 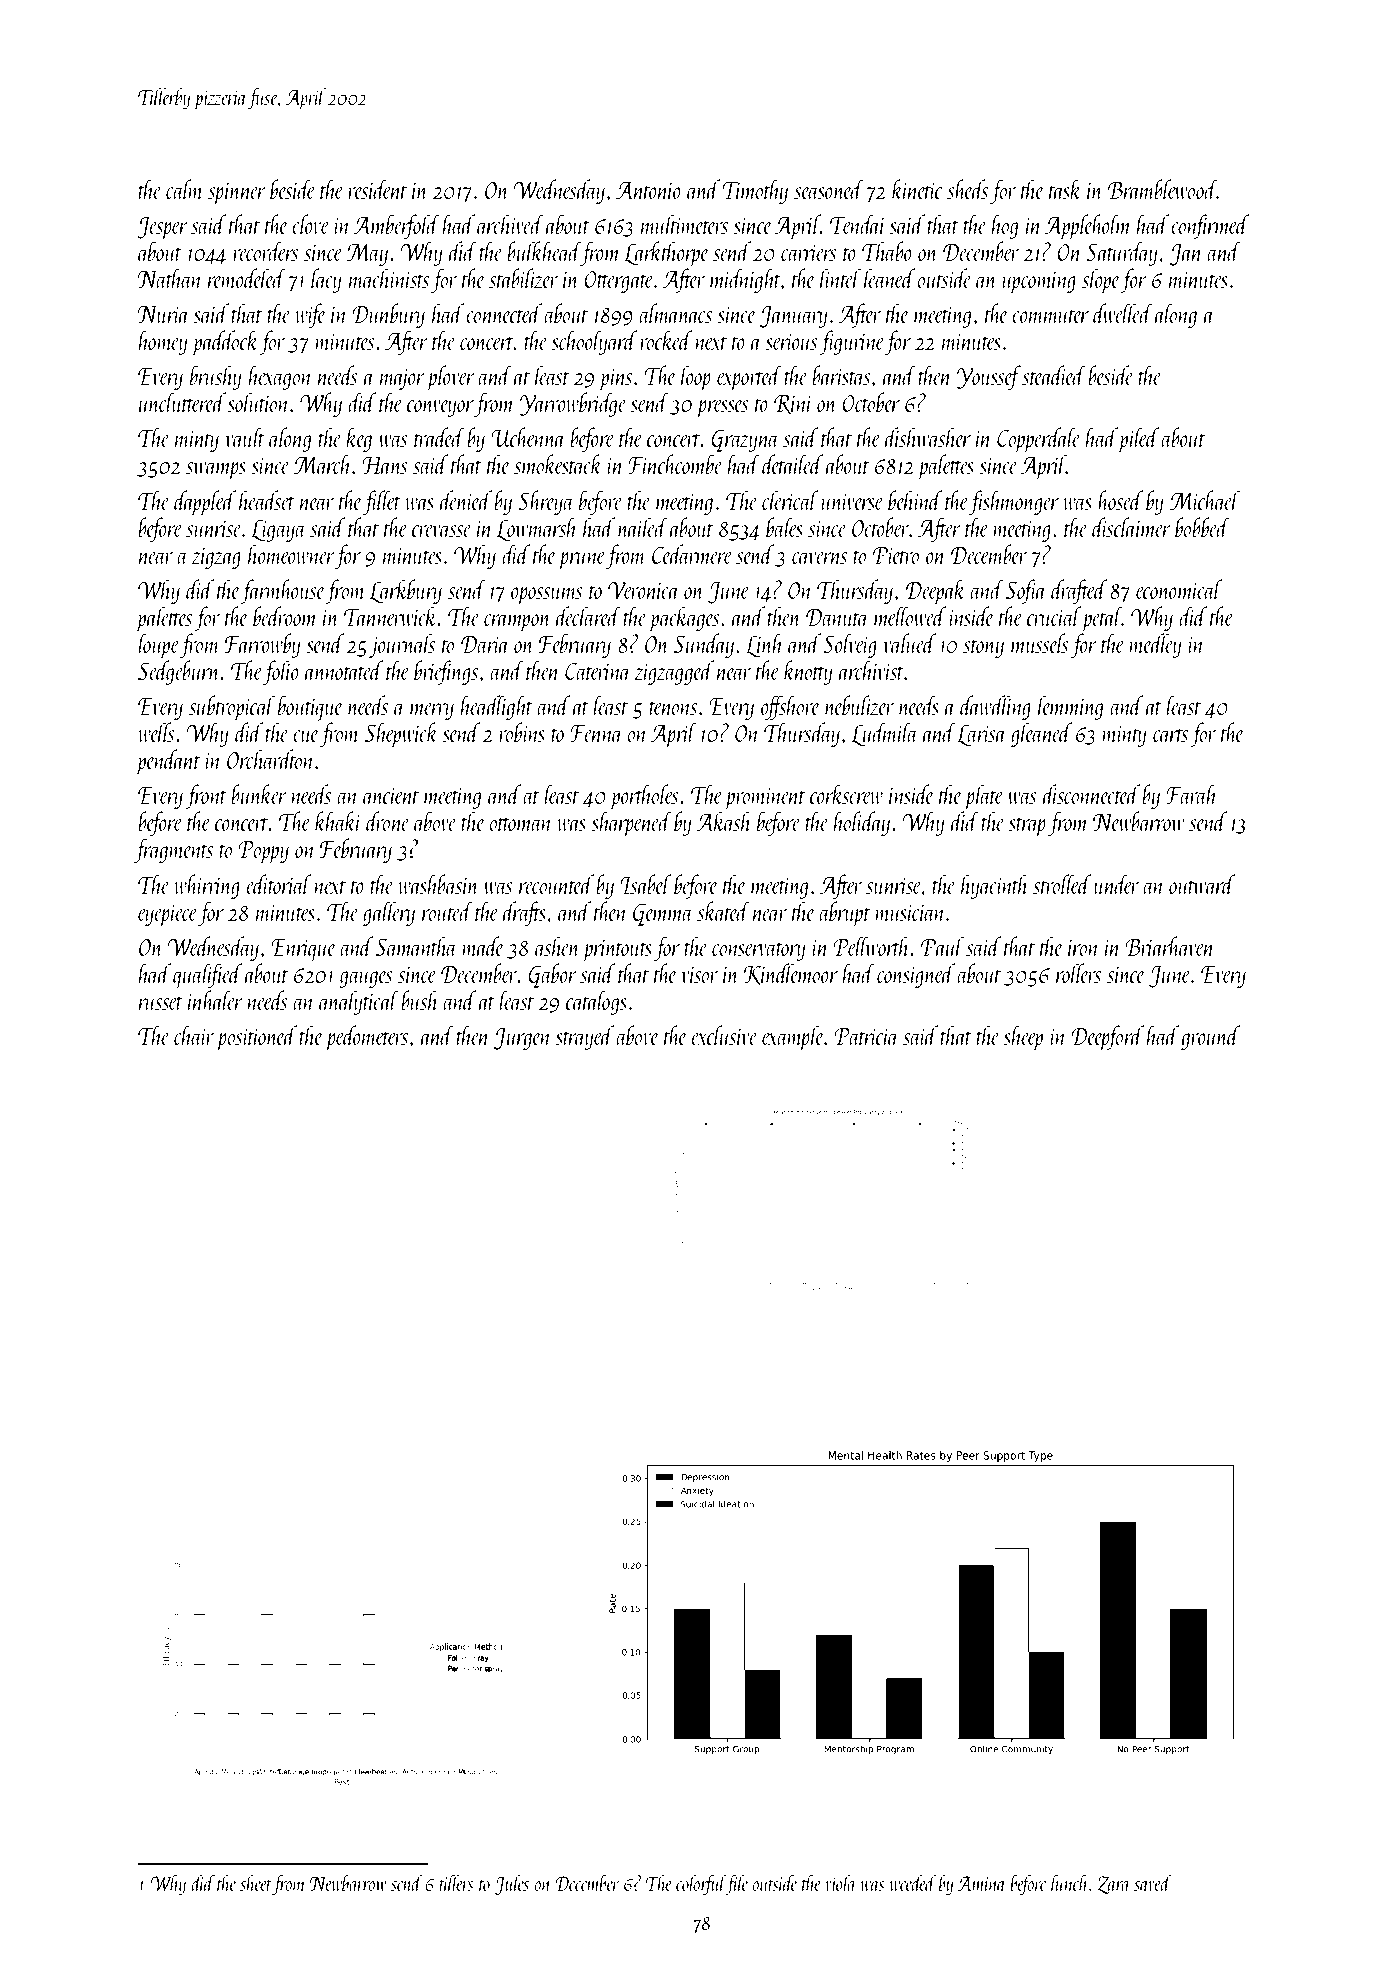 What do you see at coordinates (185, 189) in the page?
I see `calm` at bounding box center [185, 189].
